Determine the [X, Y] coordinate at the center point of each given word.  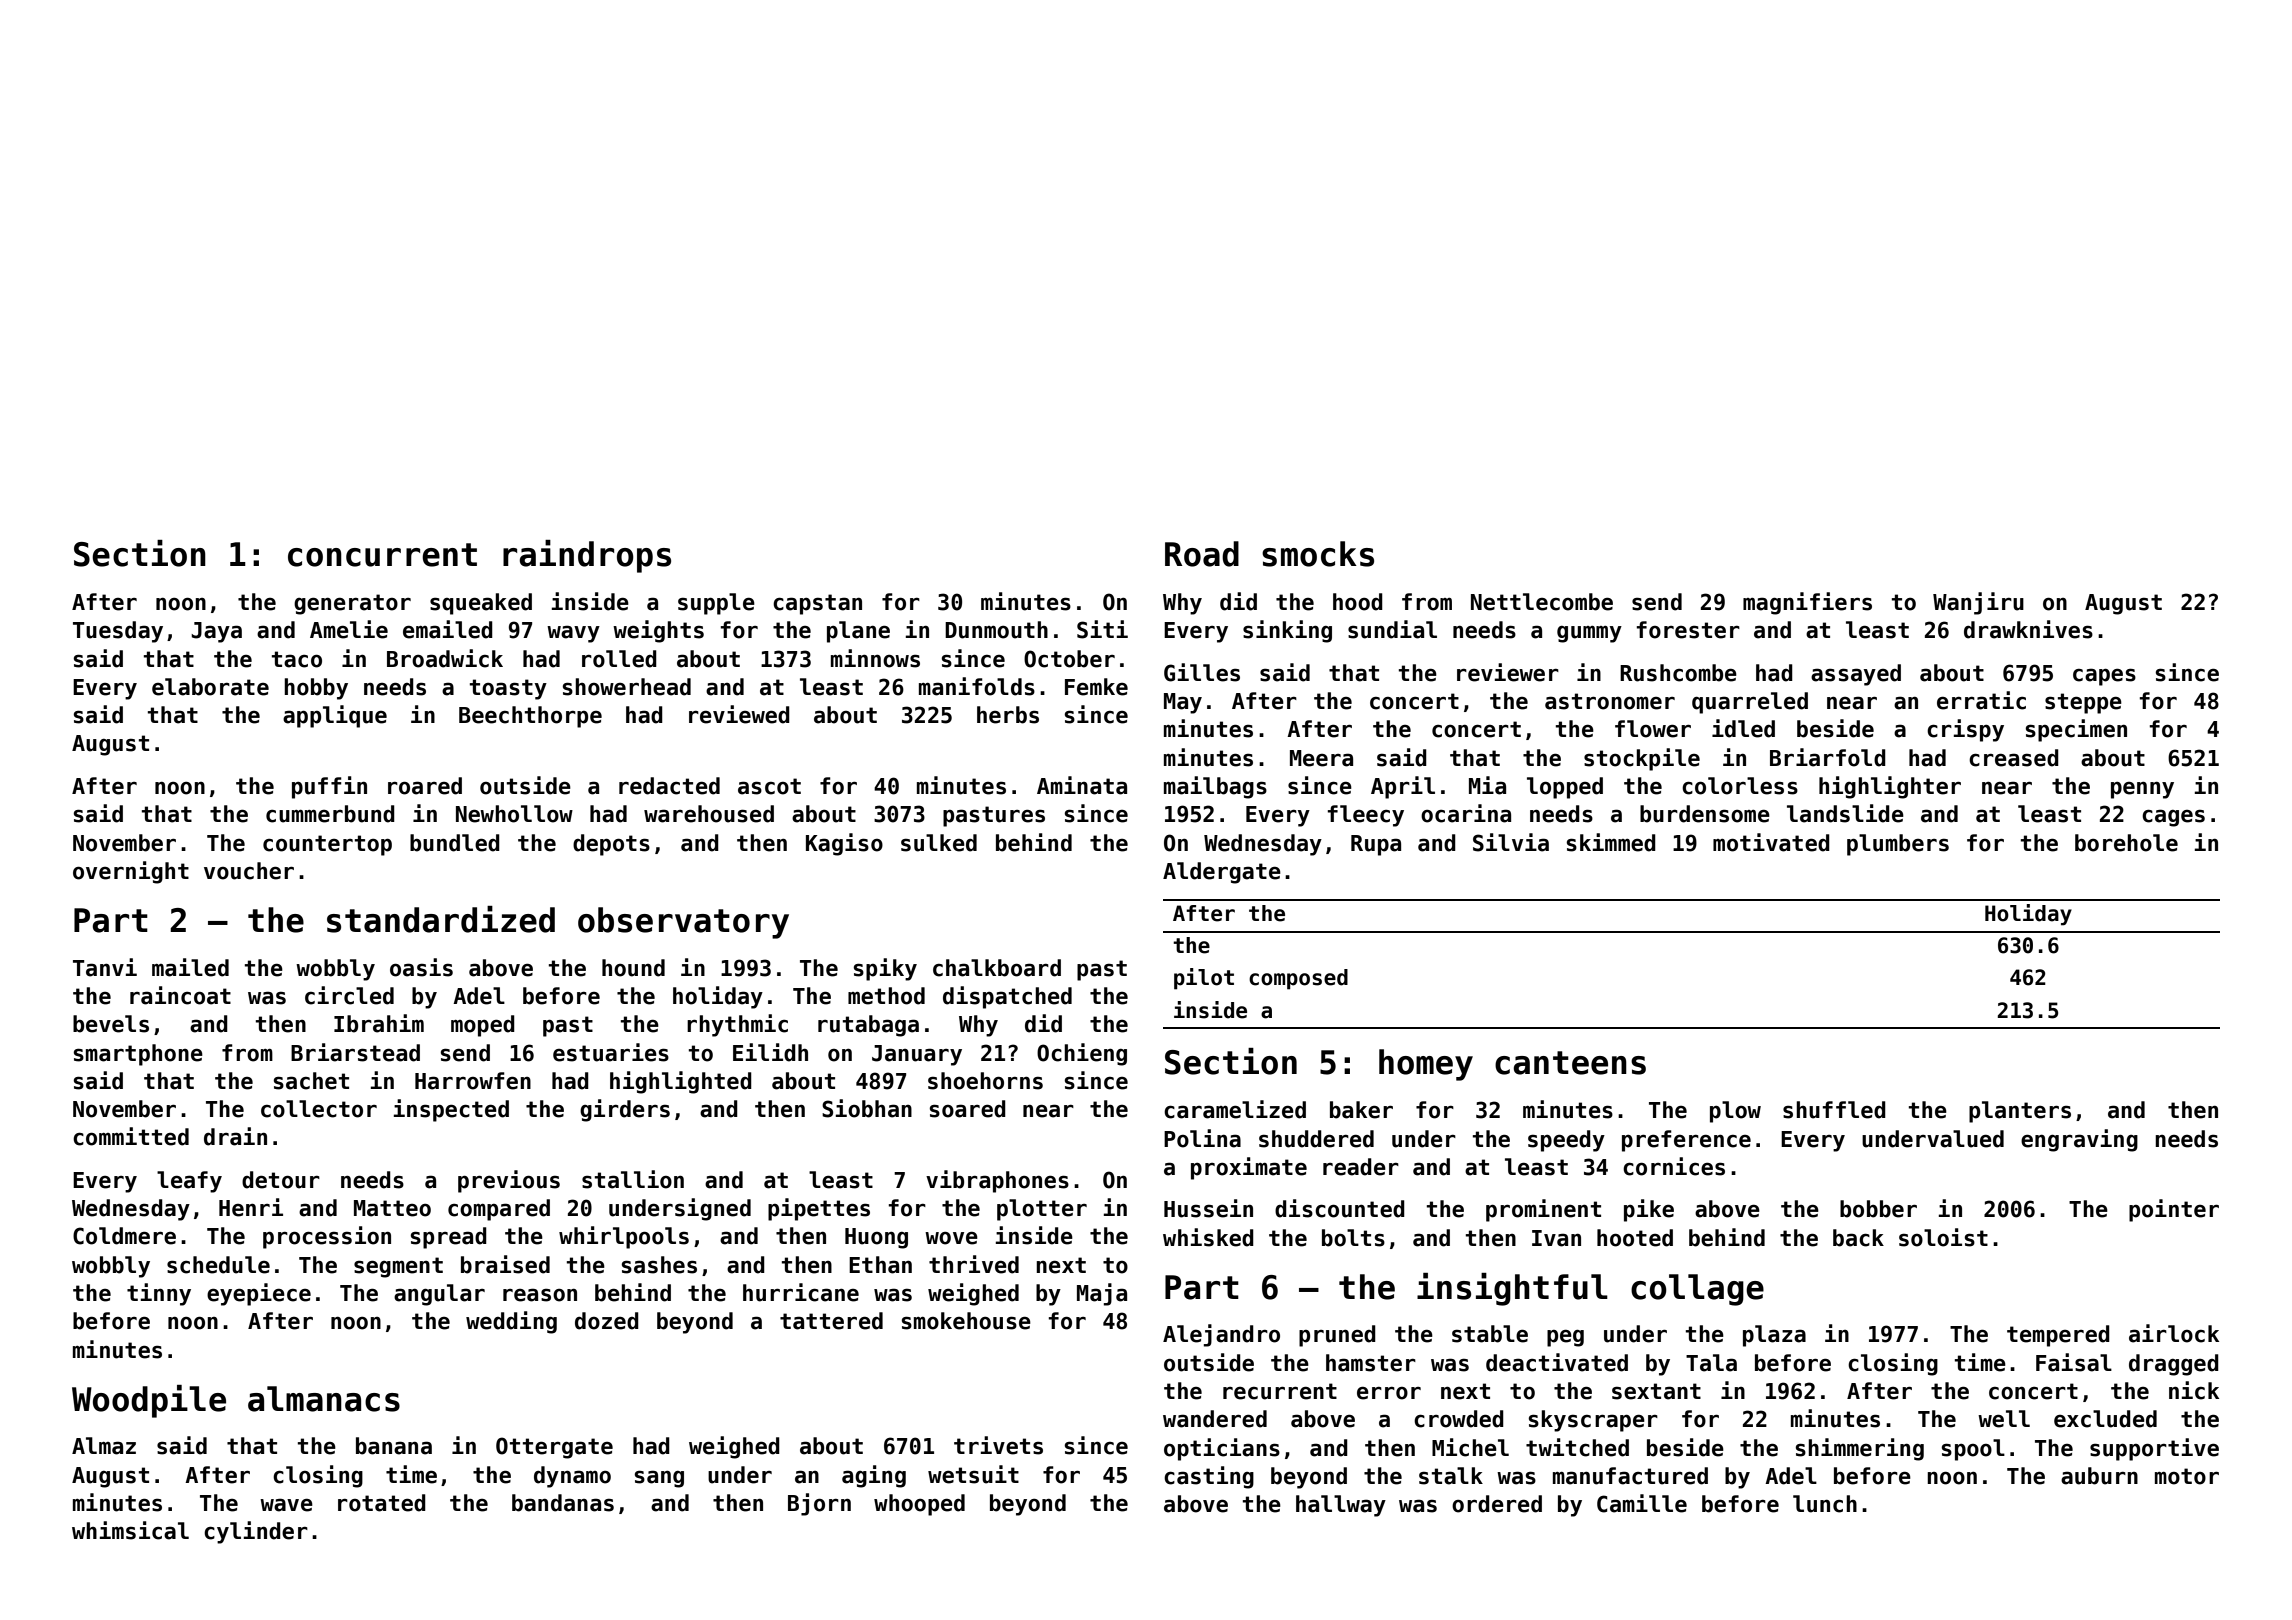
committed [131, 1136]
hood [1358, 602]
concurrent [382, 555]
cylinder [256, 1532]
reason [540, 1295]
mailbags [1215, 787]
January [917, 1055]
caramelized [1235, 1109]
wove [951, 1238]
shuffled [1834, 1110]
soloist [1943, 1237]
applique [335, 716]
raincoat [180, 995]
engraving [2079, 1140]
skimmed [1611, 842]
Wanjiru [1978, 603]
